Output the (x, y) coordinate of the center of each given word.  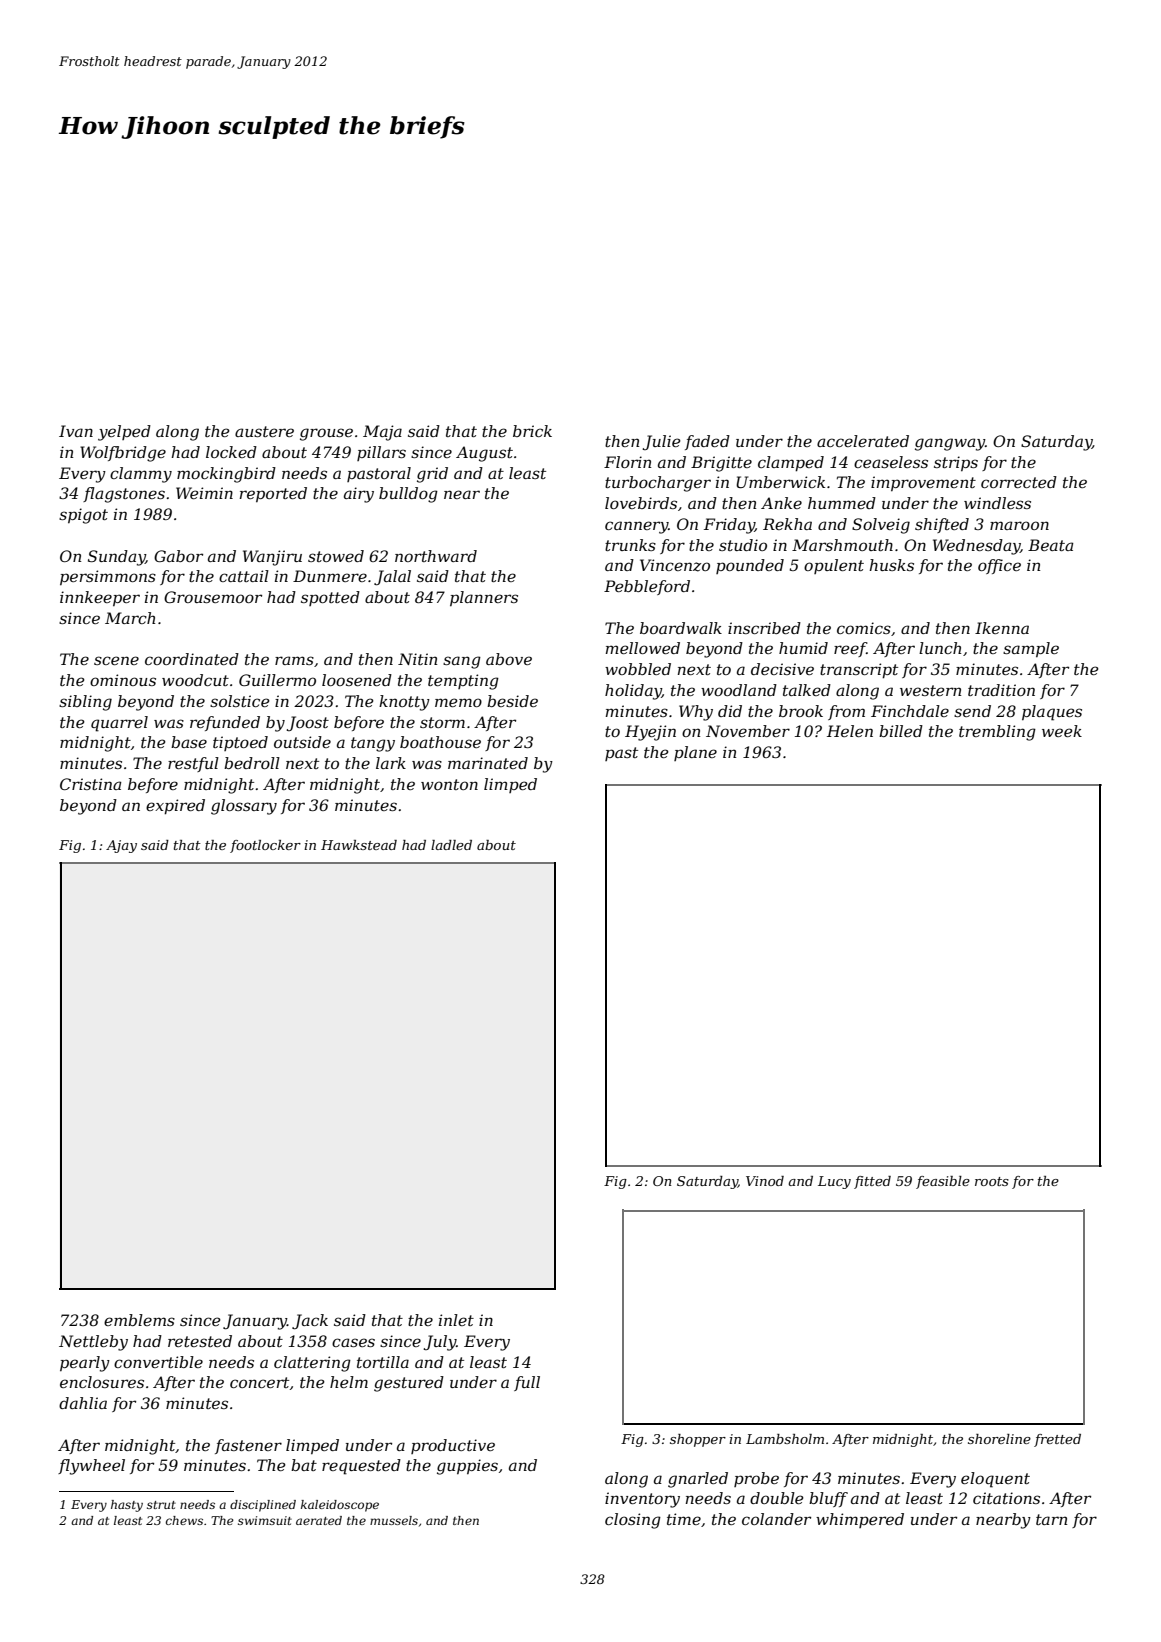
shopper (698, 1440)
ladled (451, 845)
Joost (307, 723)
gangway (950, 444)
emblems (139, 1320)
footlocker (265, 846)
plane (695, 753)
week (1062, 731)
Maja (382, 433)
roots (992, 1181)
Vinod (765, 1181)
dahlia (83, 1403)
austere (264, 431)
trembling (997, 733)
